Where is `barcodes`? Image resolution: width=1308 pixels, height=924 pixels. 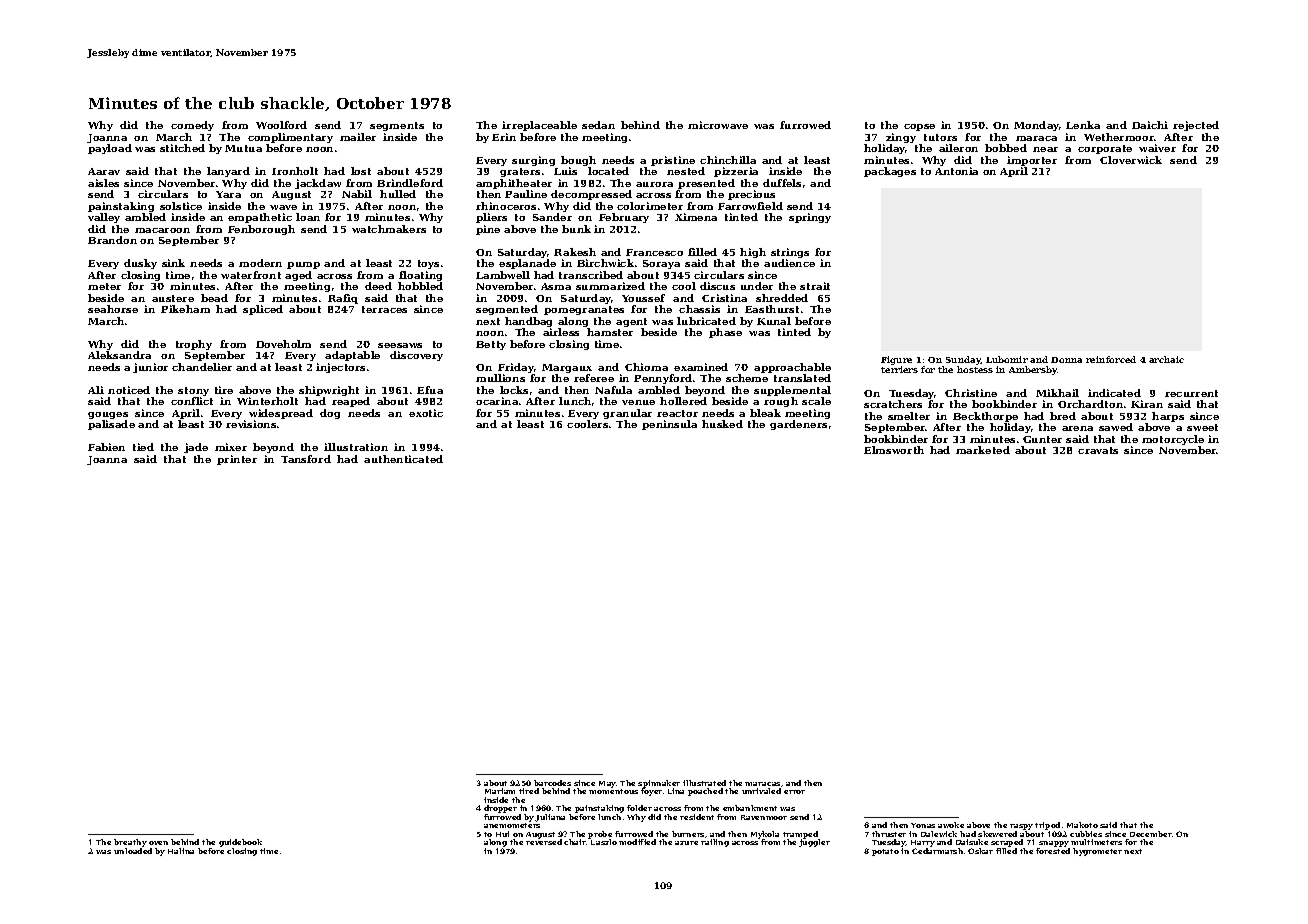
barcodes is located at coordinates (552, 783).
